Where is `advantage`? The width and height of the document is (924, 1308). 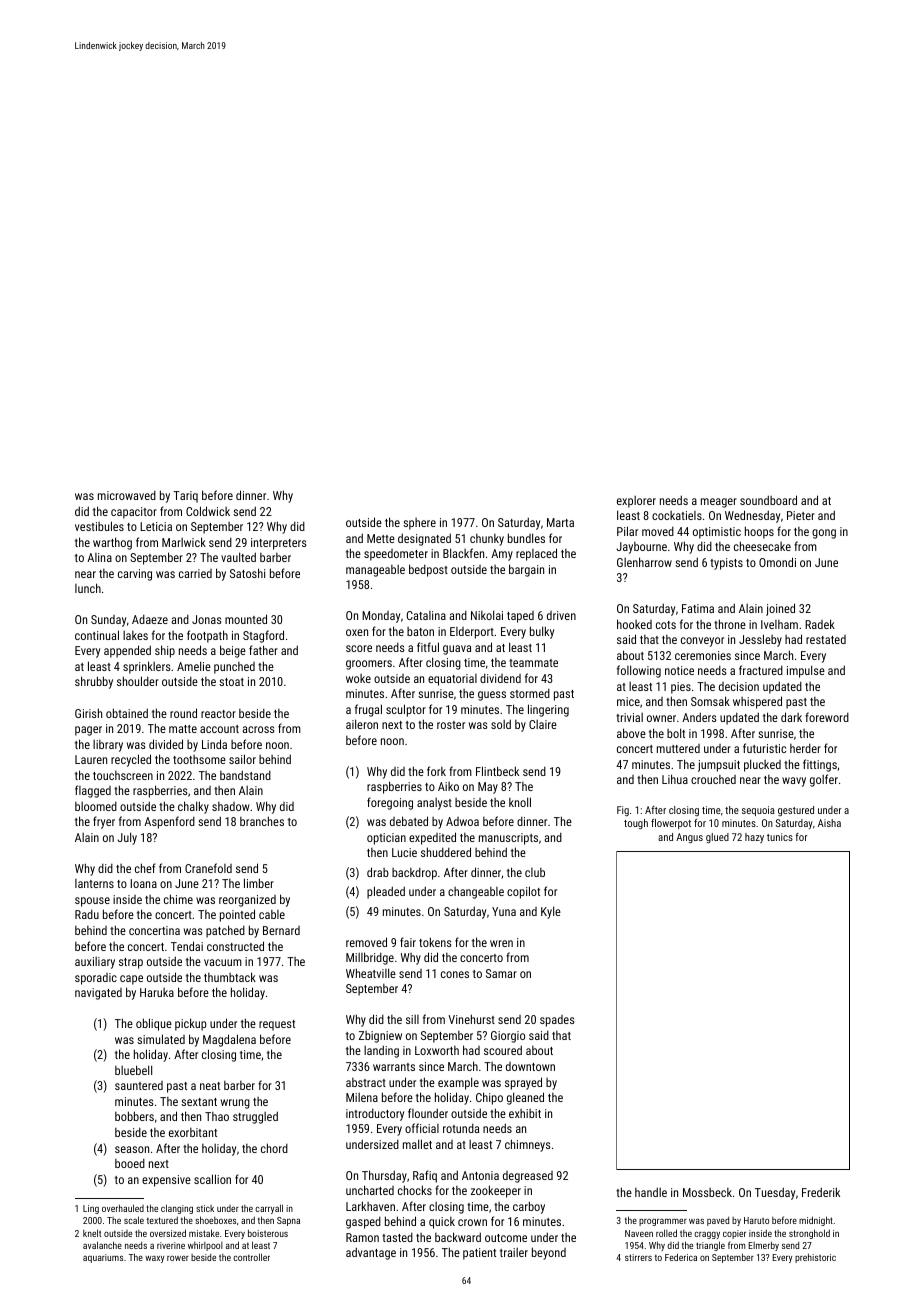 advantage is located at coordinates (371, 1253).
